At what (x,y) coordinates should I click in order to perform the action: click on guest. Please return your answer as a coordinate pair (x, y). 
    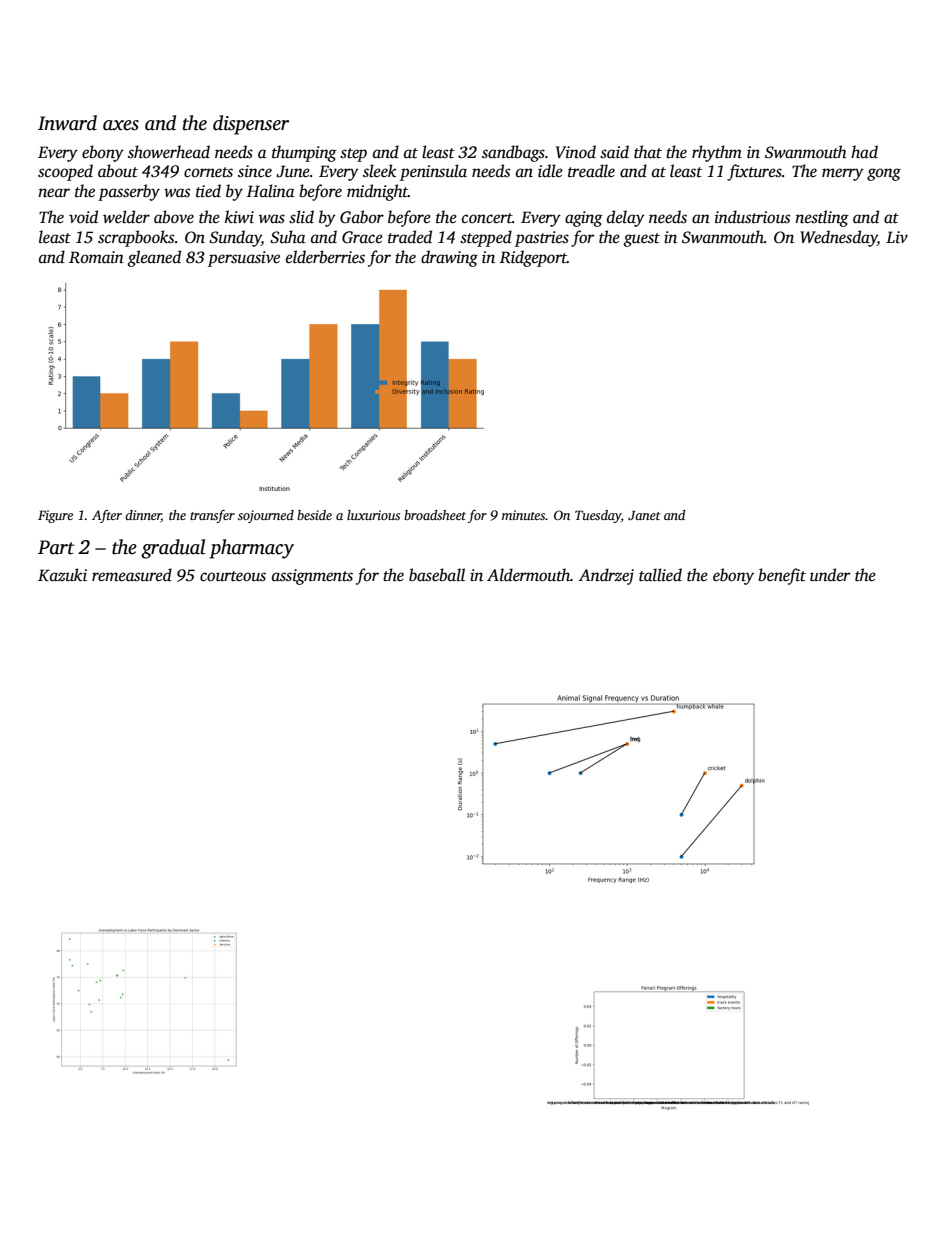
    Looking at the image, I should click on (641, 240).
